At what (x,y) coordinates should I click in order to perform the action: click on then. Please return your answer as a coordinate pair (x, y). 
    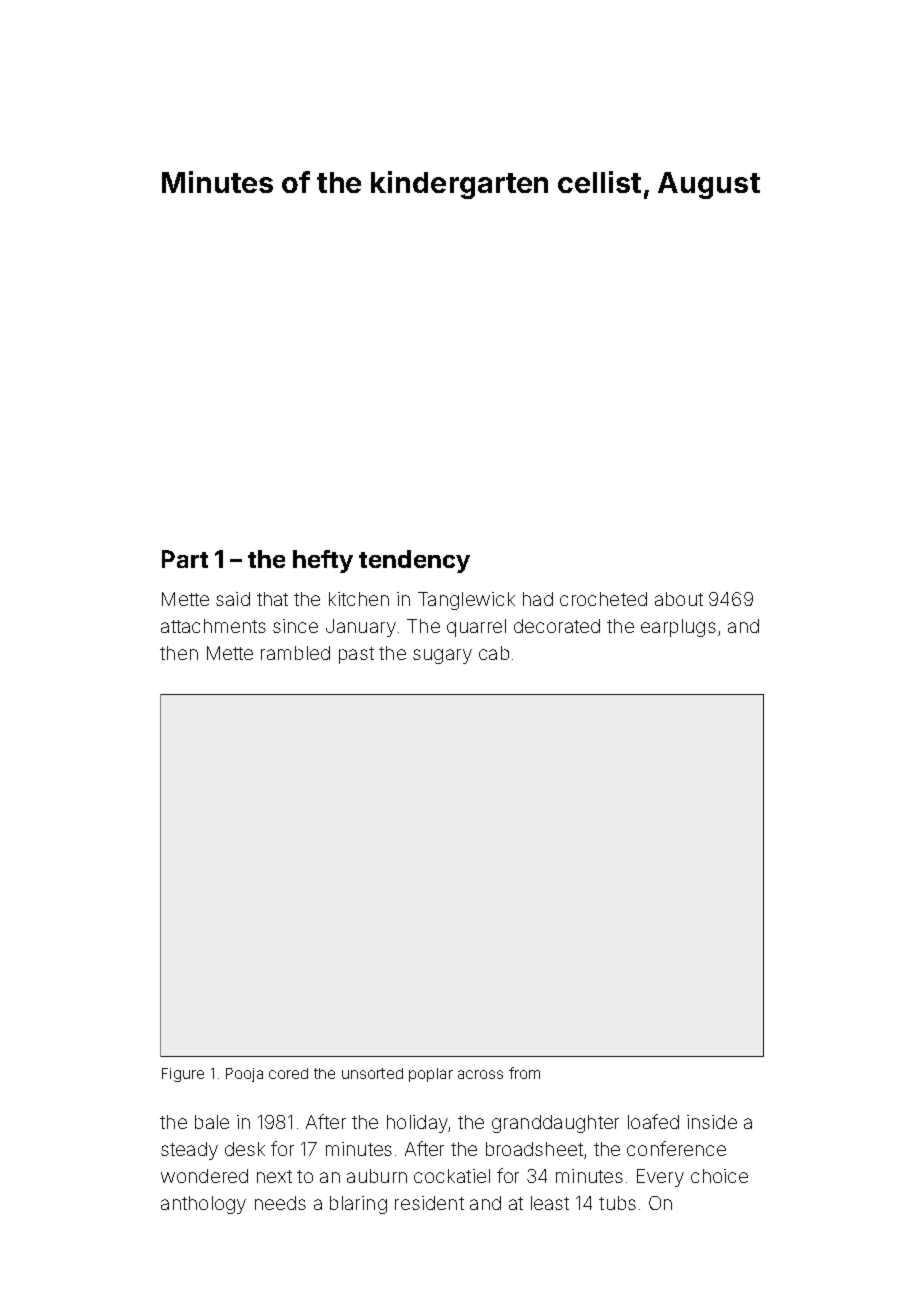
    Looking at the image, I should click on (179, 653).
